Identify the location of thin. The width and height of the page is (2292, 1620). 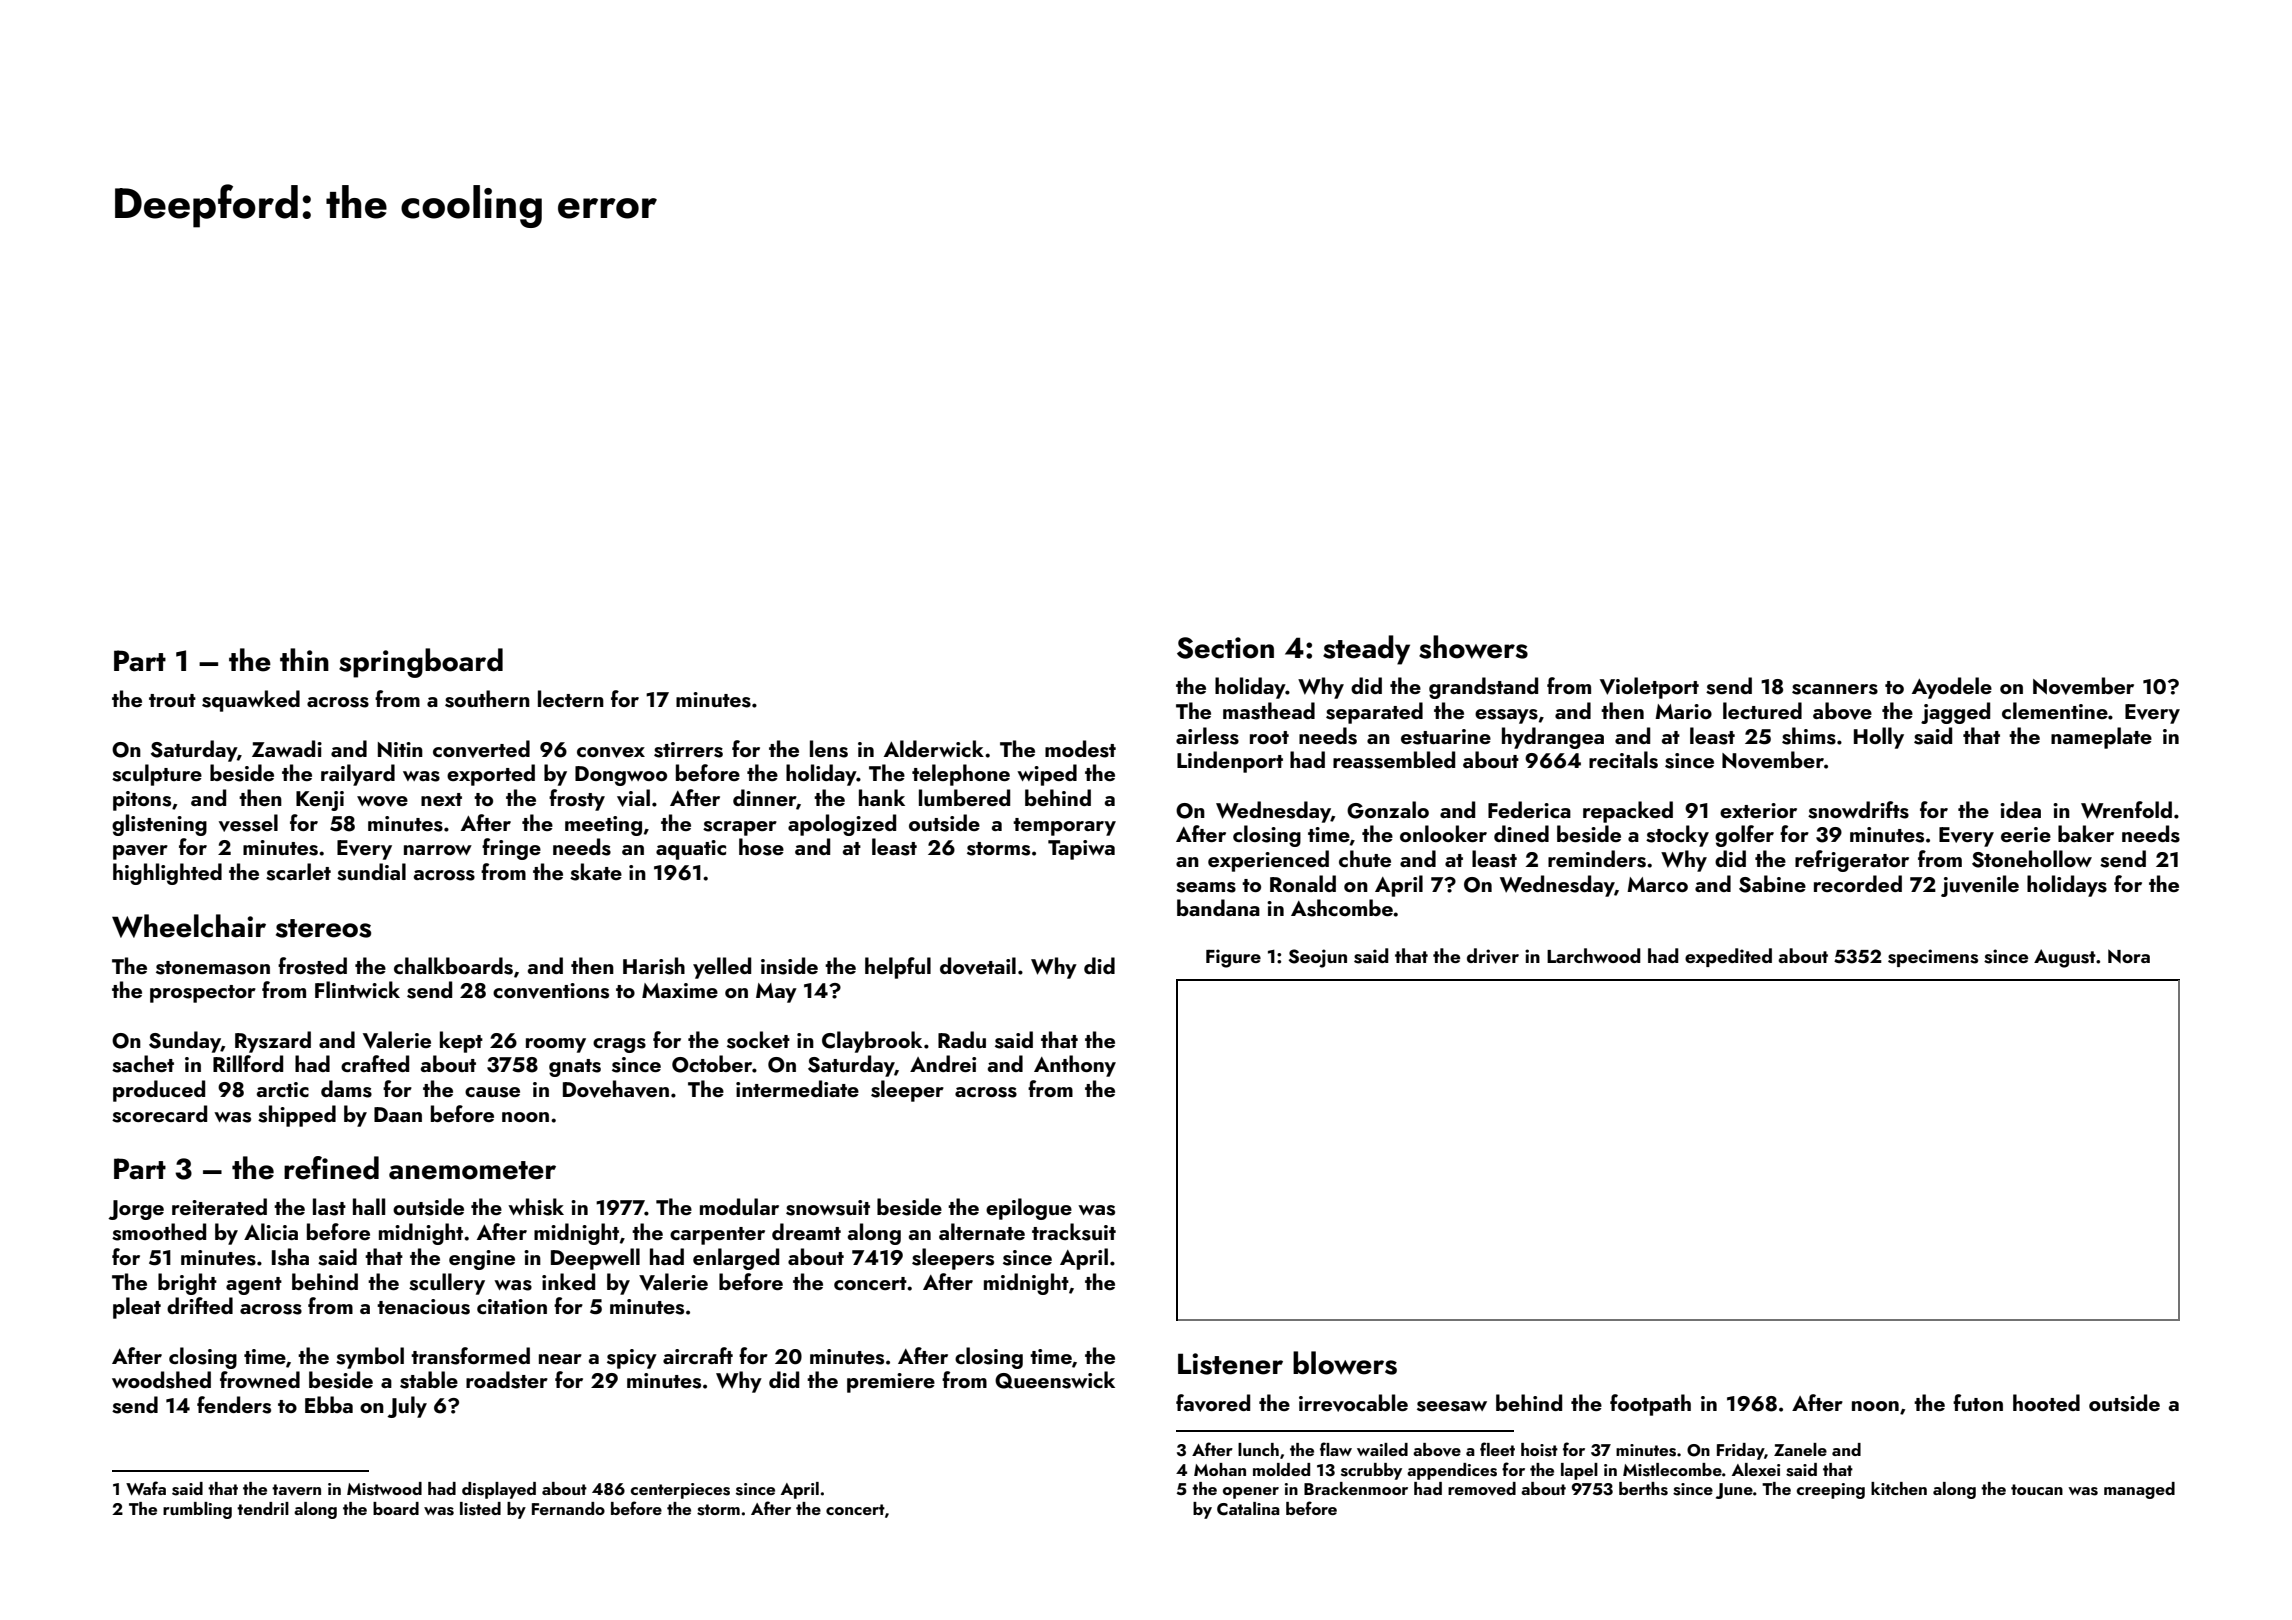
(304, 659).
